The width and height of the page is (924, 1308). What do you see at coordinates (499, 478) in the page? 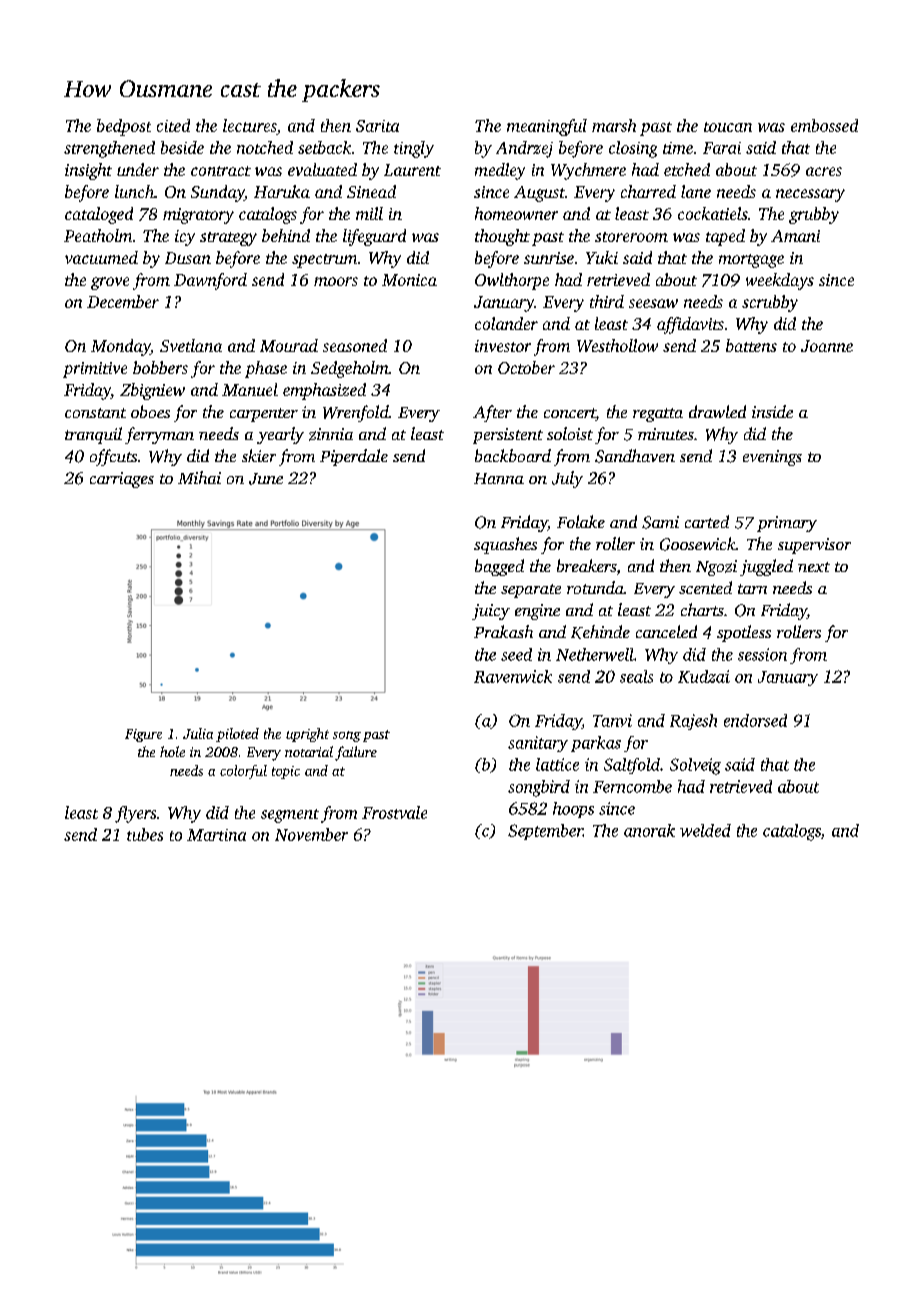
I see `Hanna` at bounding box center [499, 478].
